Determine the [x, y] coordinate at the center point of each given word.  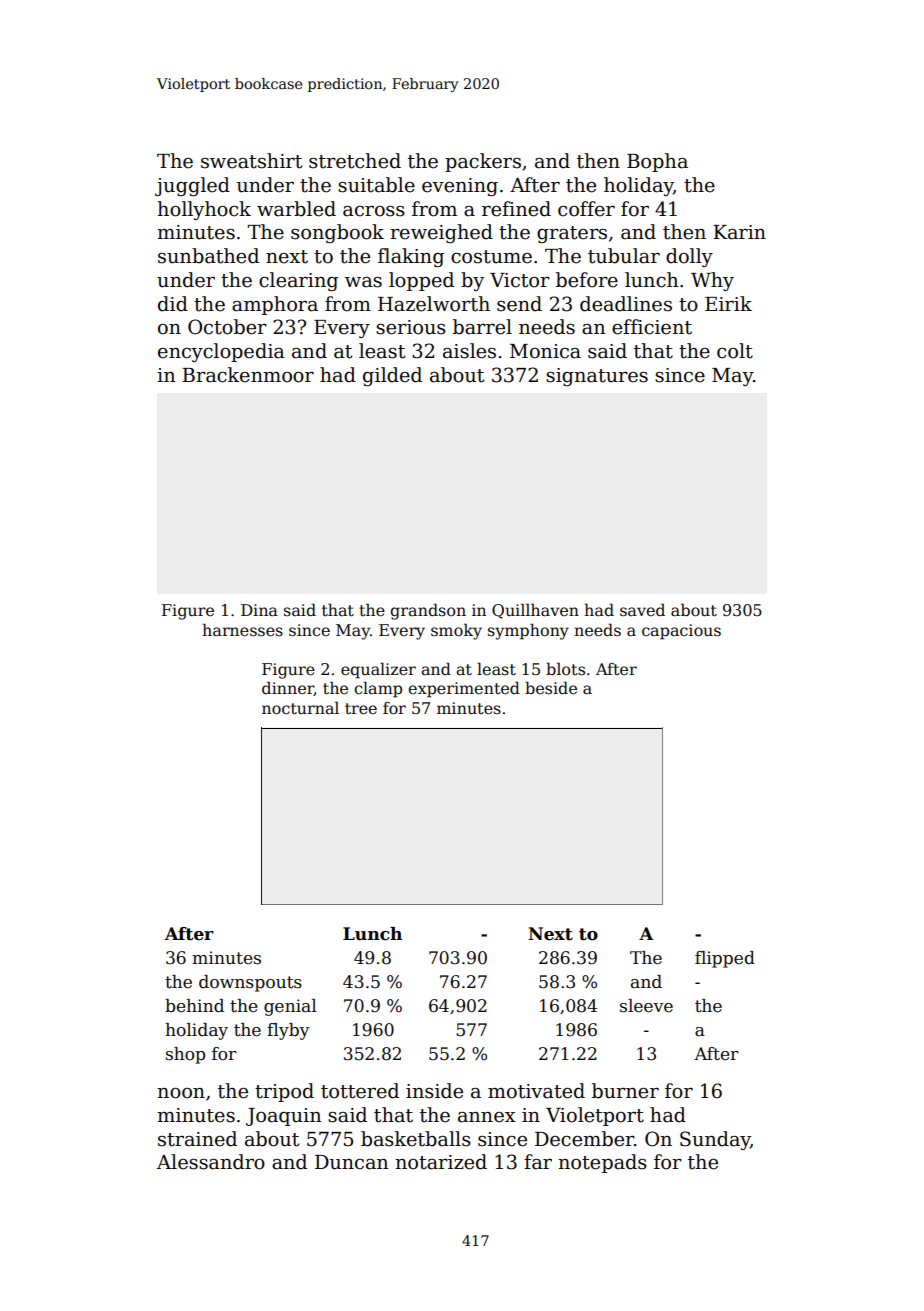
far [538, 1162]
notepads [602, 1163]
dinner [288, 688]
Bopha [657, 162]
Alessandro [211, 1162]
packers [483, 162]
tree [361, 709]
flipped [725, 959]
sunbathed [208, 256]
